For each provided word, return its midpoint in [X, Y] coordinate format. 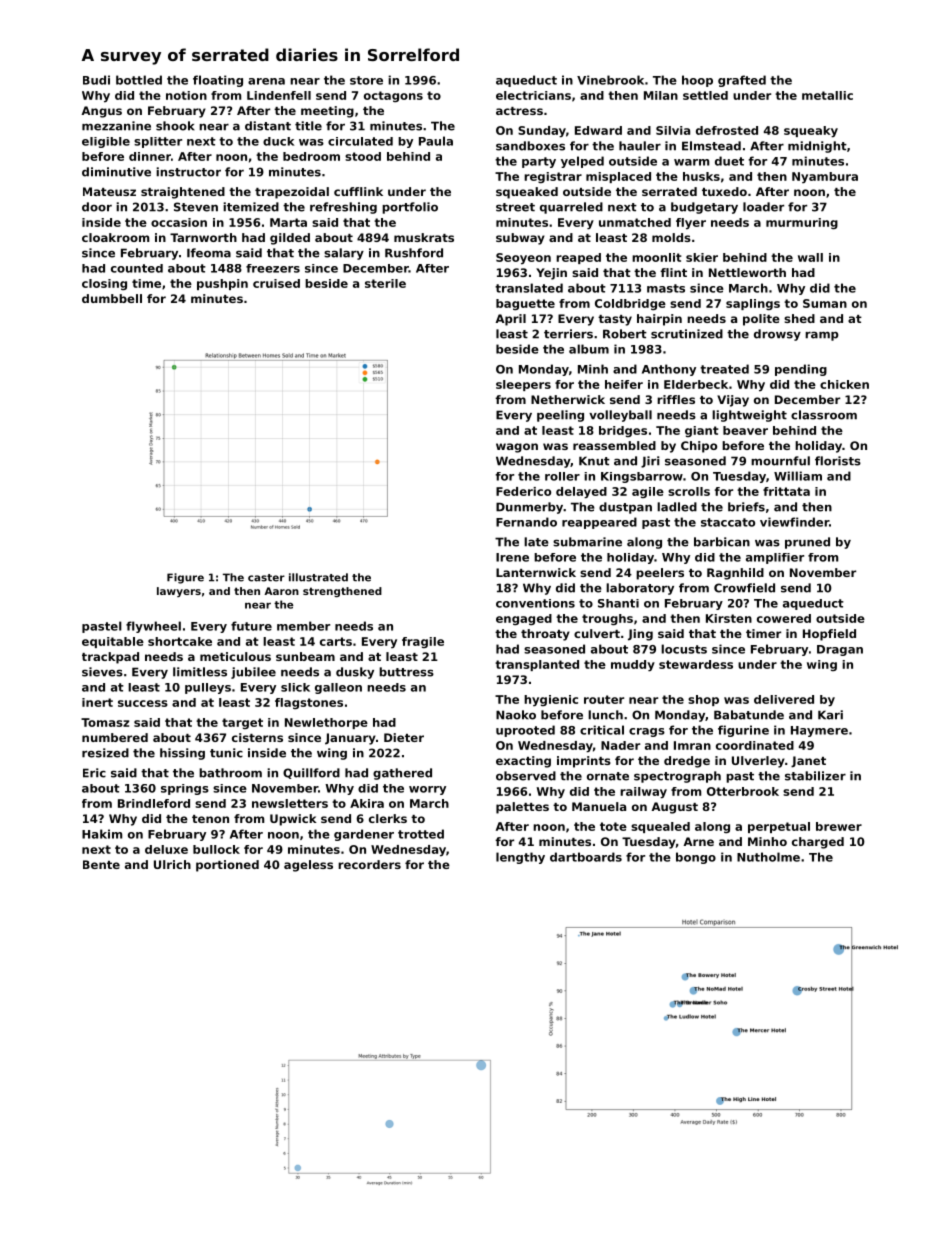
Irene [512, 557]
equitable [113, 642]
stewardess [696, 664]
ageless [308, 866]
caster [266, 578]
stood [363, 156]
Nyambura [825, 177]
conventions [535, 603]
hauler [640, 146]
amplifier [775, 558]
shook [175, 126]
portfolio [410, 208]
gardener [364, 835]
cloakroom [115, 237]
